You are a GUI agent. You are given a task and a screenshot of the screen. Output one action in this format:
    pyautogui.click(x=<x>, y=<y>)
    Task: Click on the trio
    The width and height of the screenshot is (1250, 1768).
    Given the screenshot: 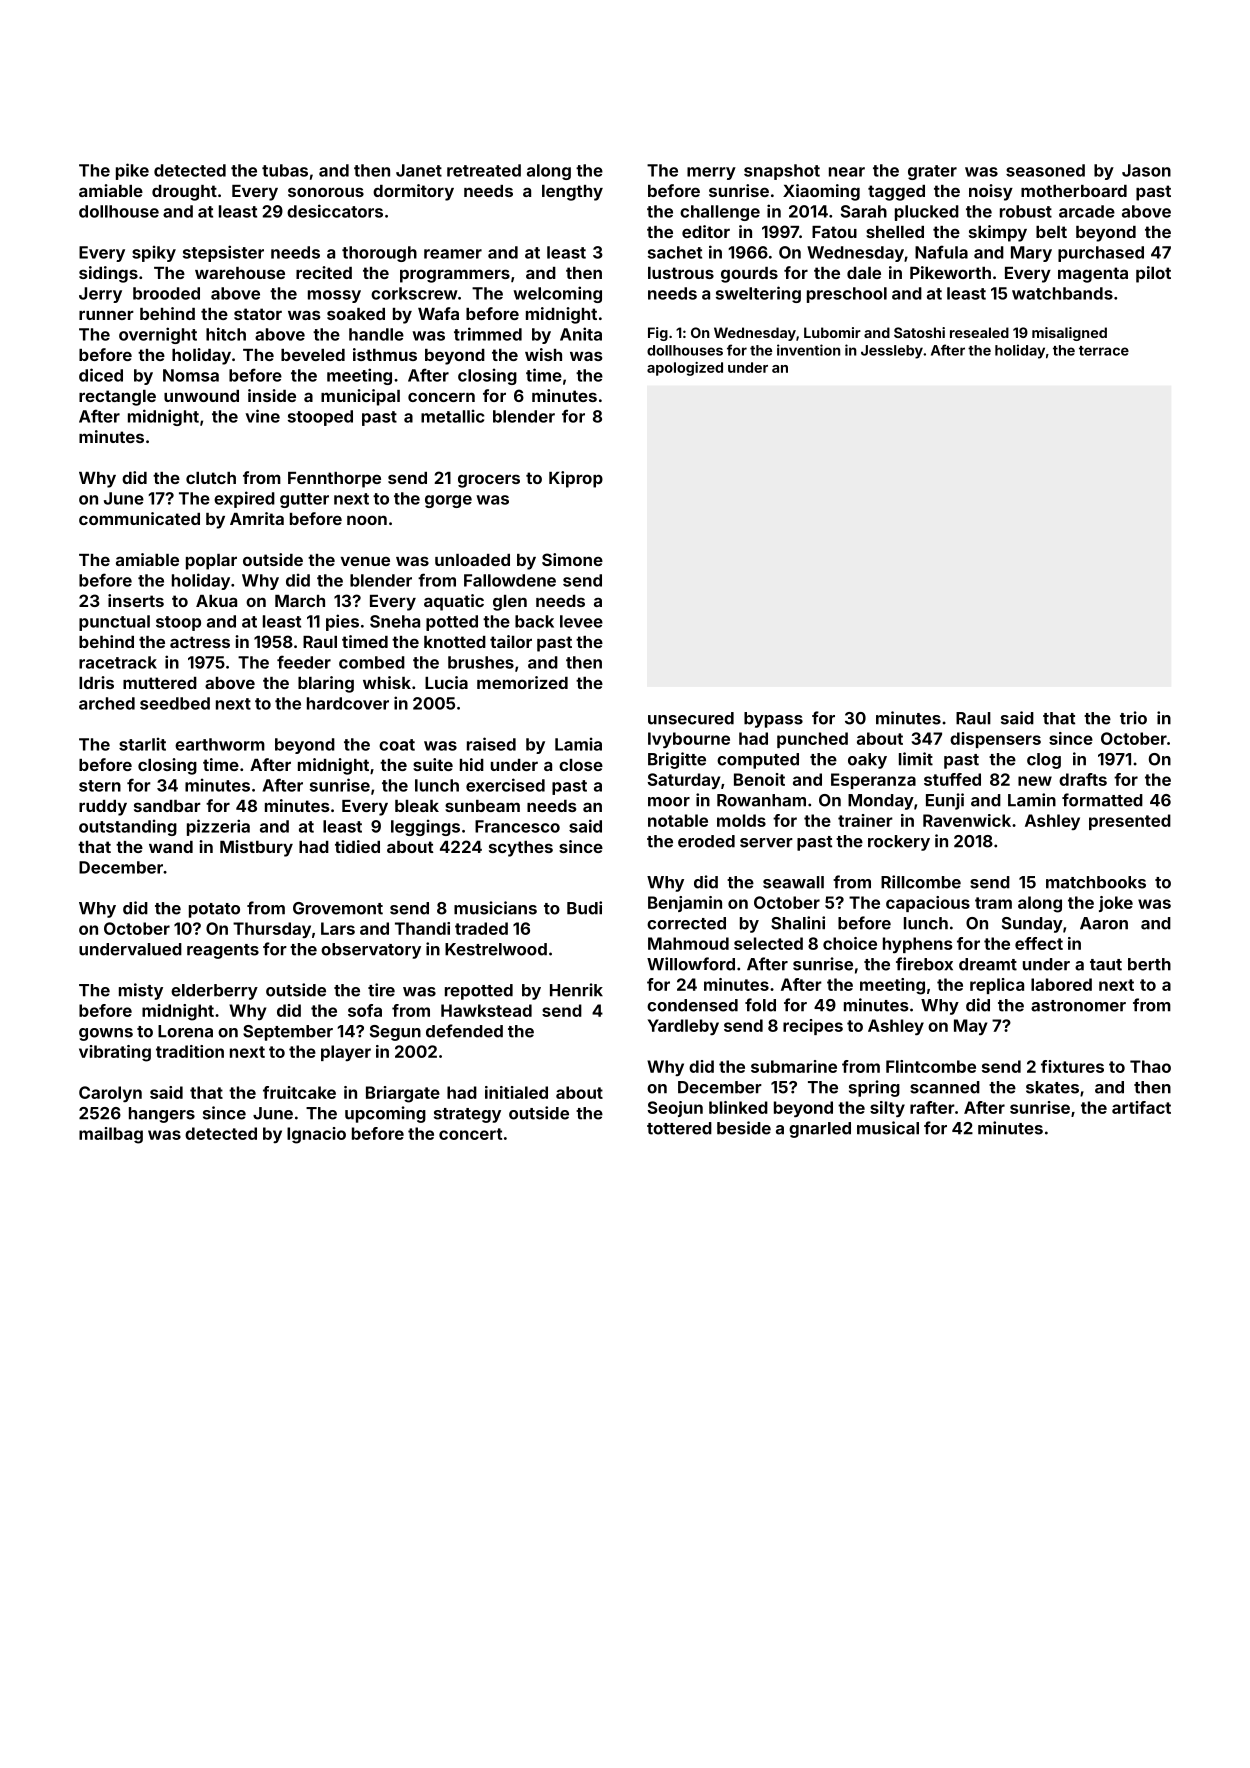 What is the action you would take?
    pyautogui.click(x=1133, y=718)
